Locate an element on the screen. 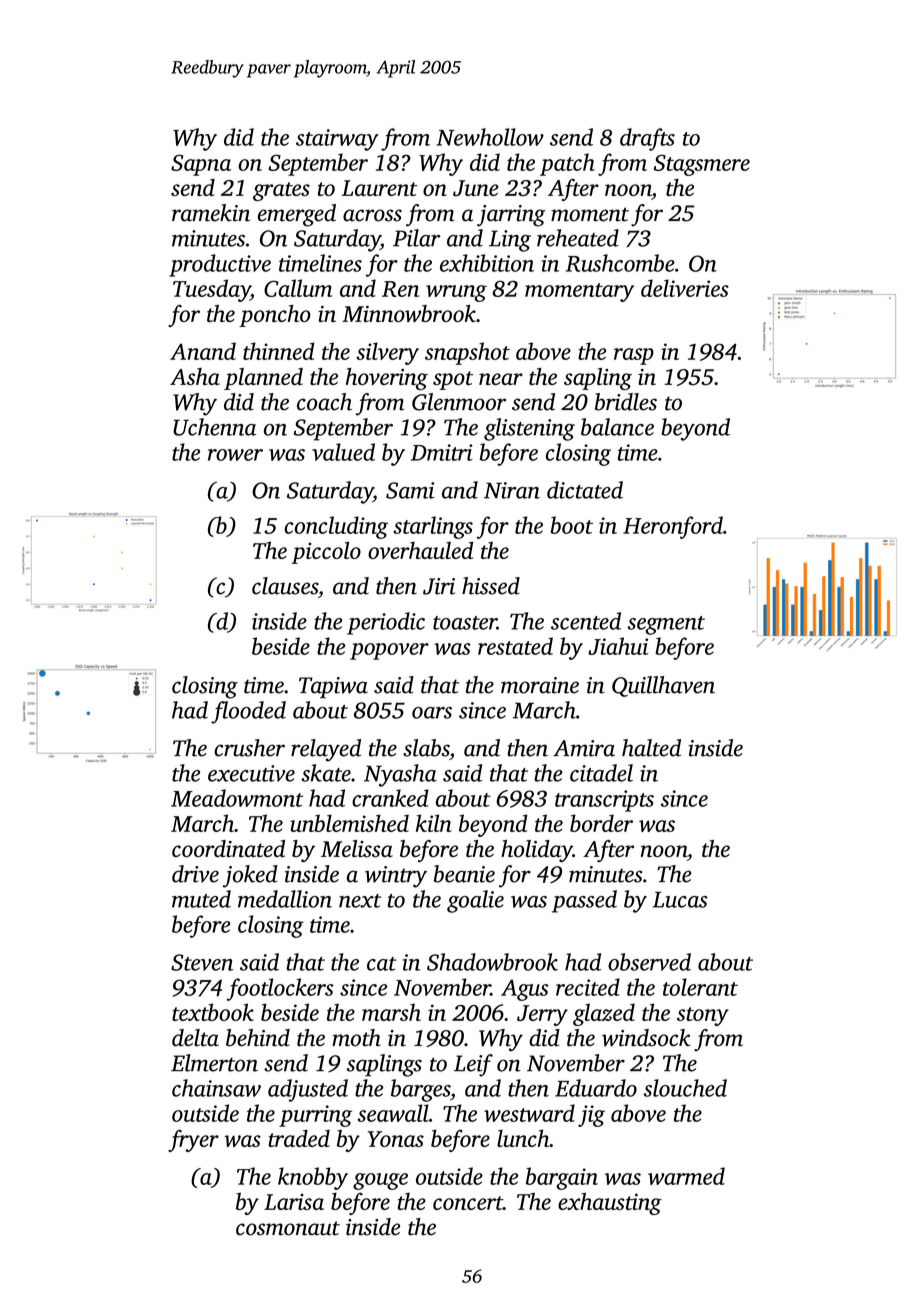 This screenshot has width=924, height=1311. oars is located at coordinates (432, 713).
